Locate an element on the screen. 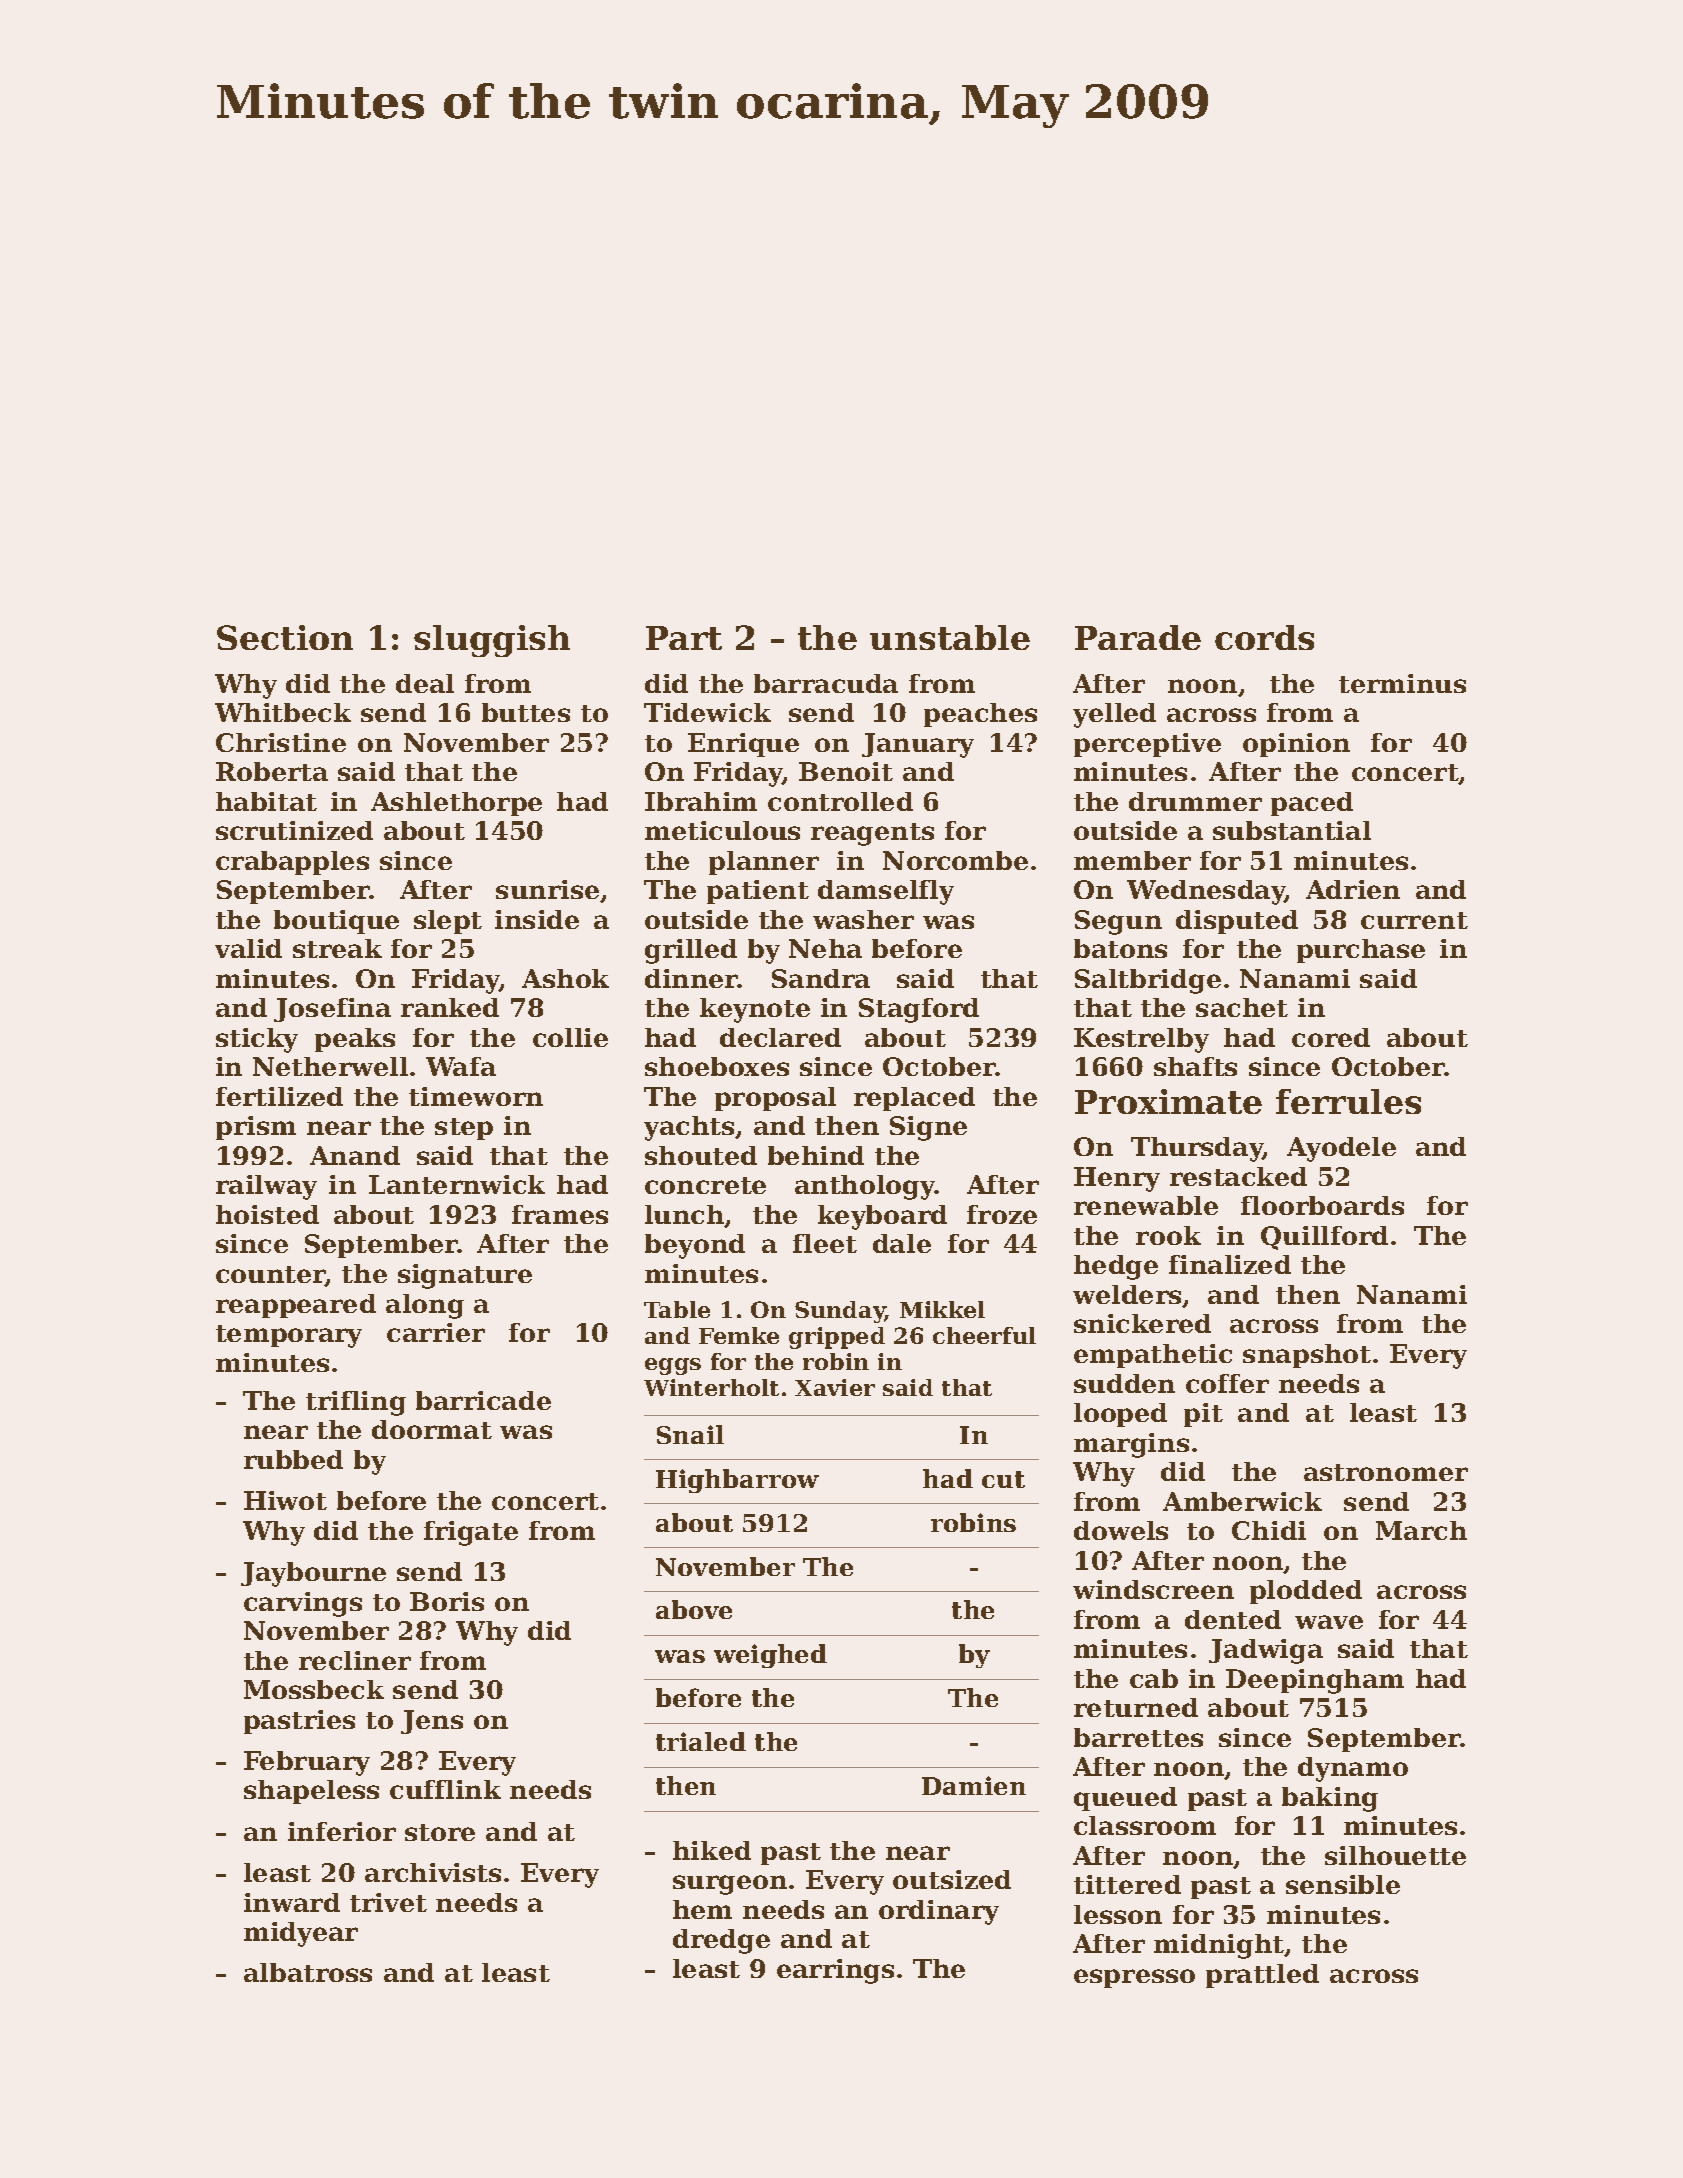 The width and height of the screenshot is (1683, 2178). railway is located at coordinates (266, 1187).
